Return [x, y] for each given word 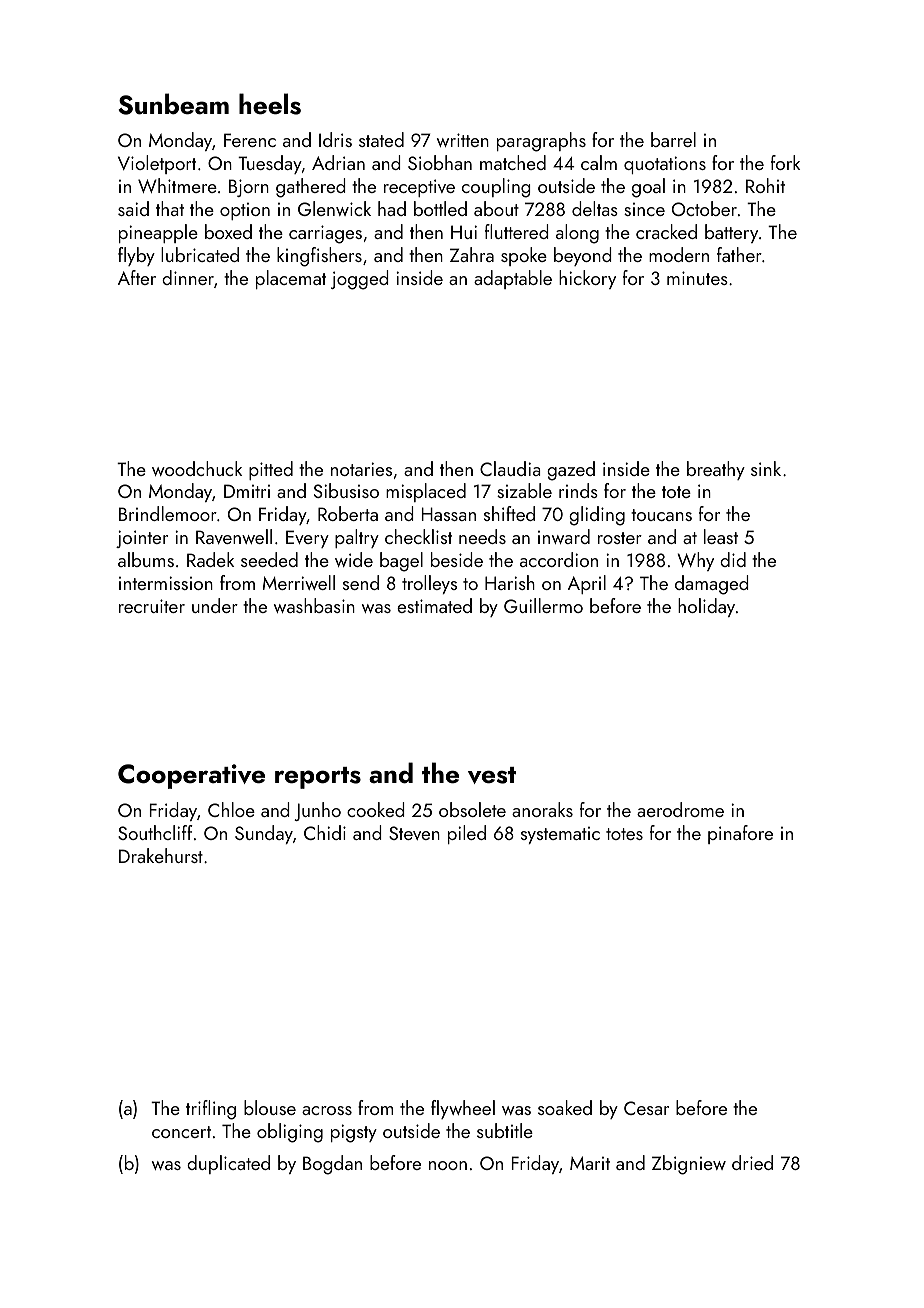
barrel [673, 139]
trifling [211, 1110]
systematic [560, 835]
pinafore [740, 834]
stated [381, 139]
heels [270, 104]
